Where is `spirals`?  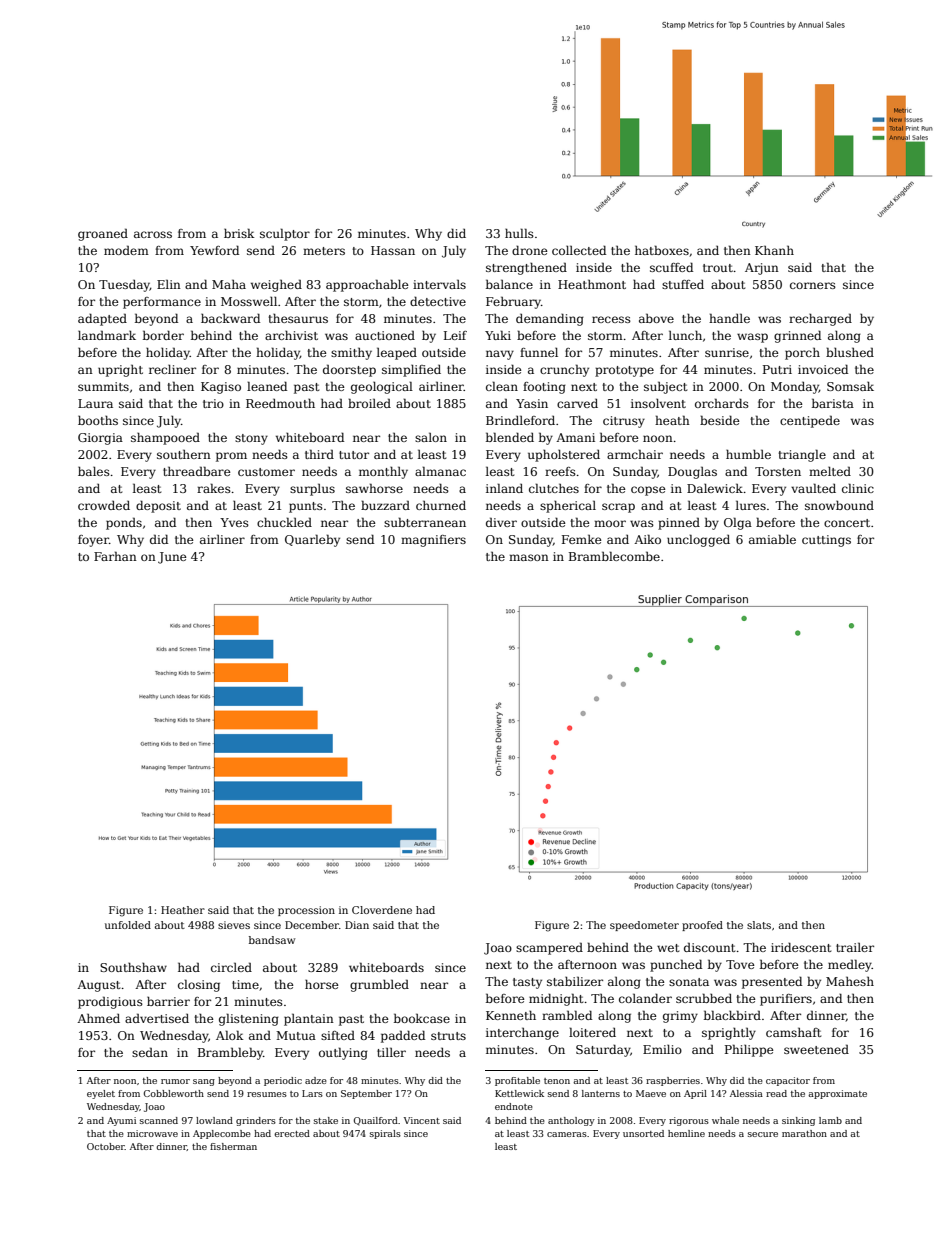 spirals is located at coordinates (385, 1134).
